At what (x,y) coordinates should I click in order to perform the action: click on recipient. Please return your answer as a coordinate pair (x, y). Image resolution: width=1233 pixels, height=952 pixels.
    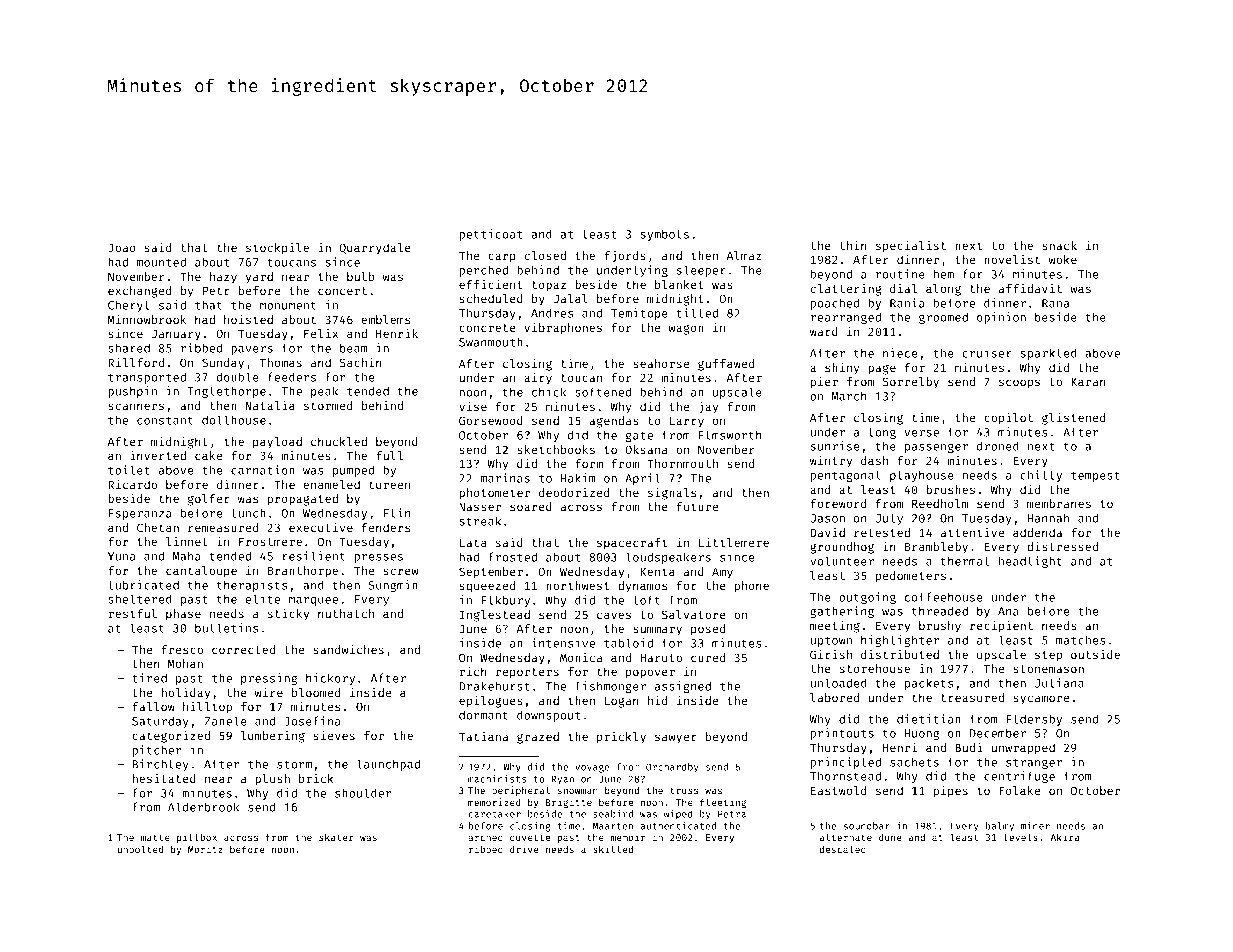
    Looking at the image, I should click on (1001, 627).
